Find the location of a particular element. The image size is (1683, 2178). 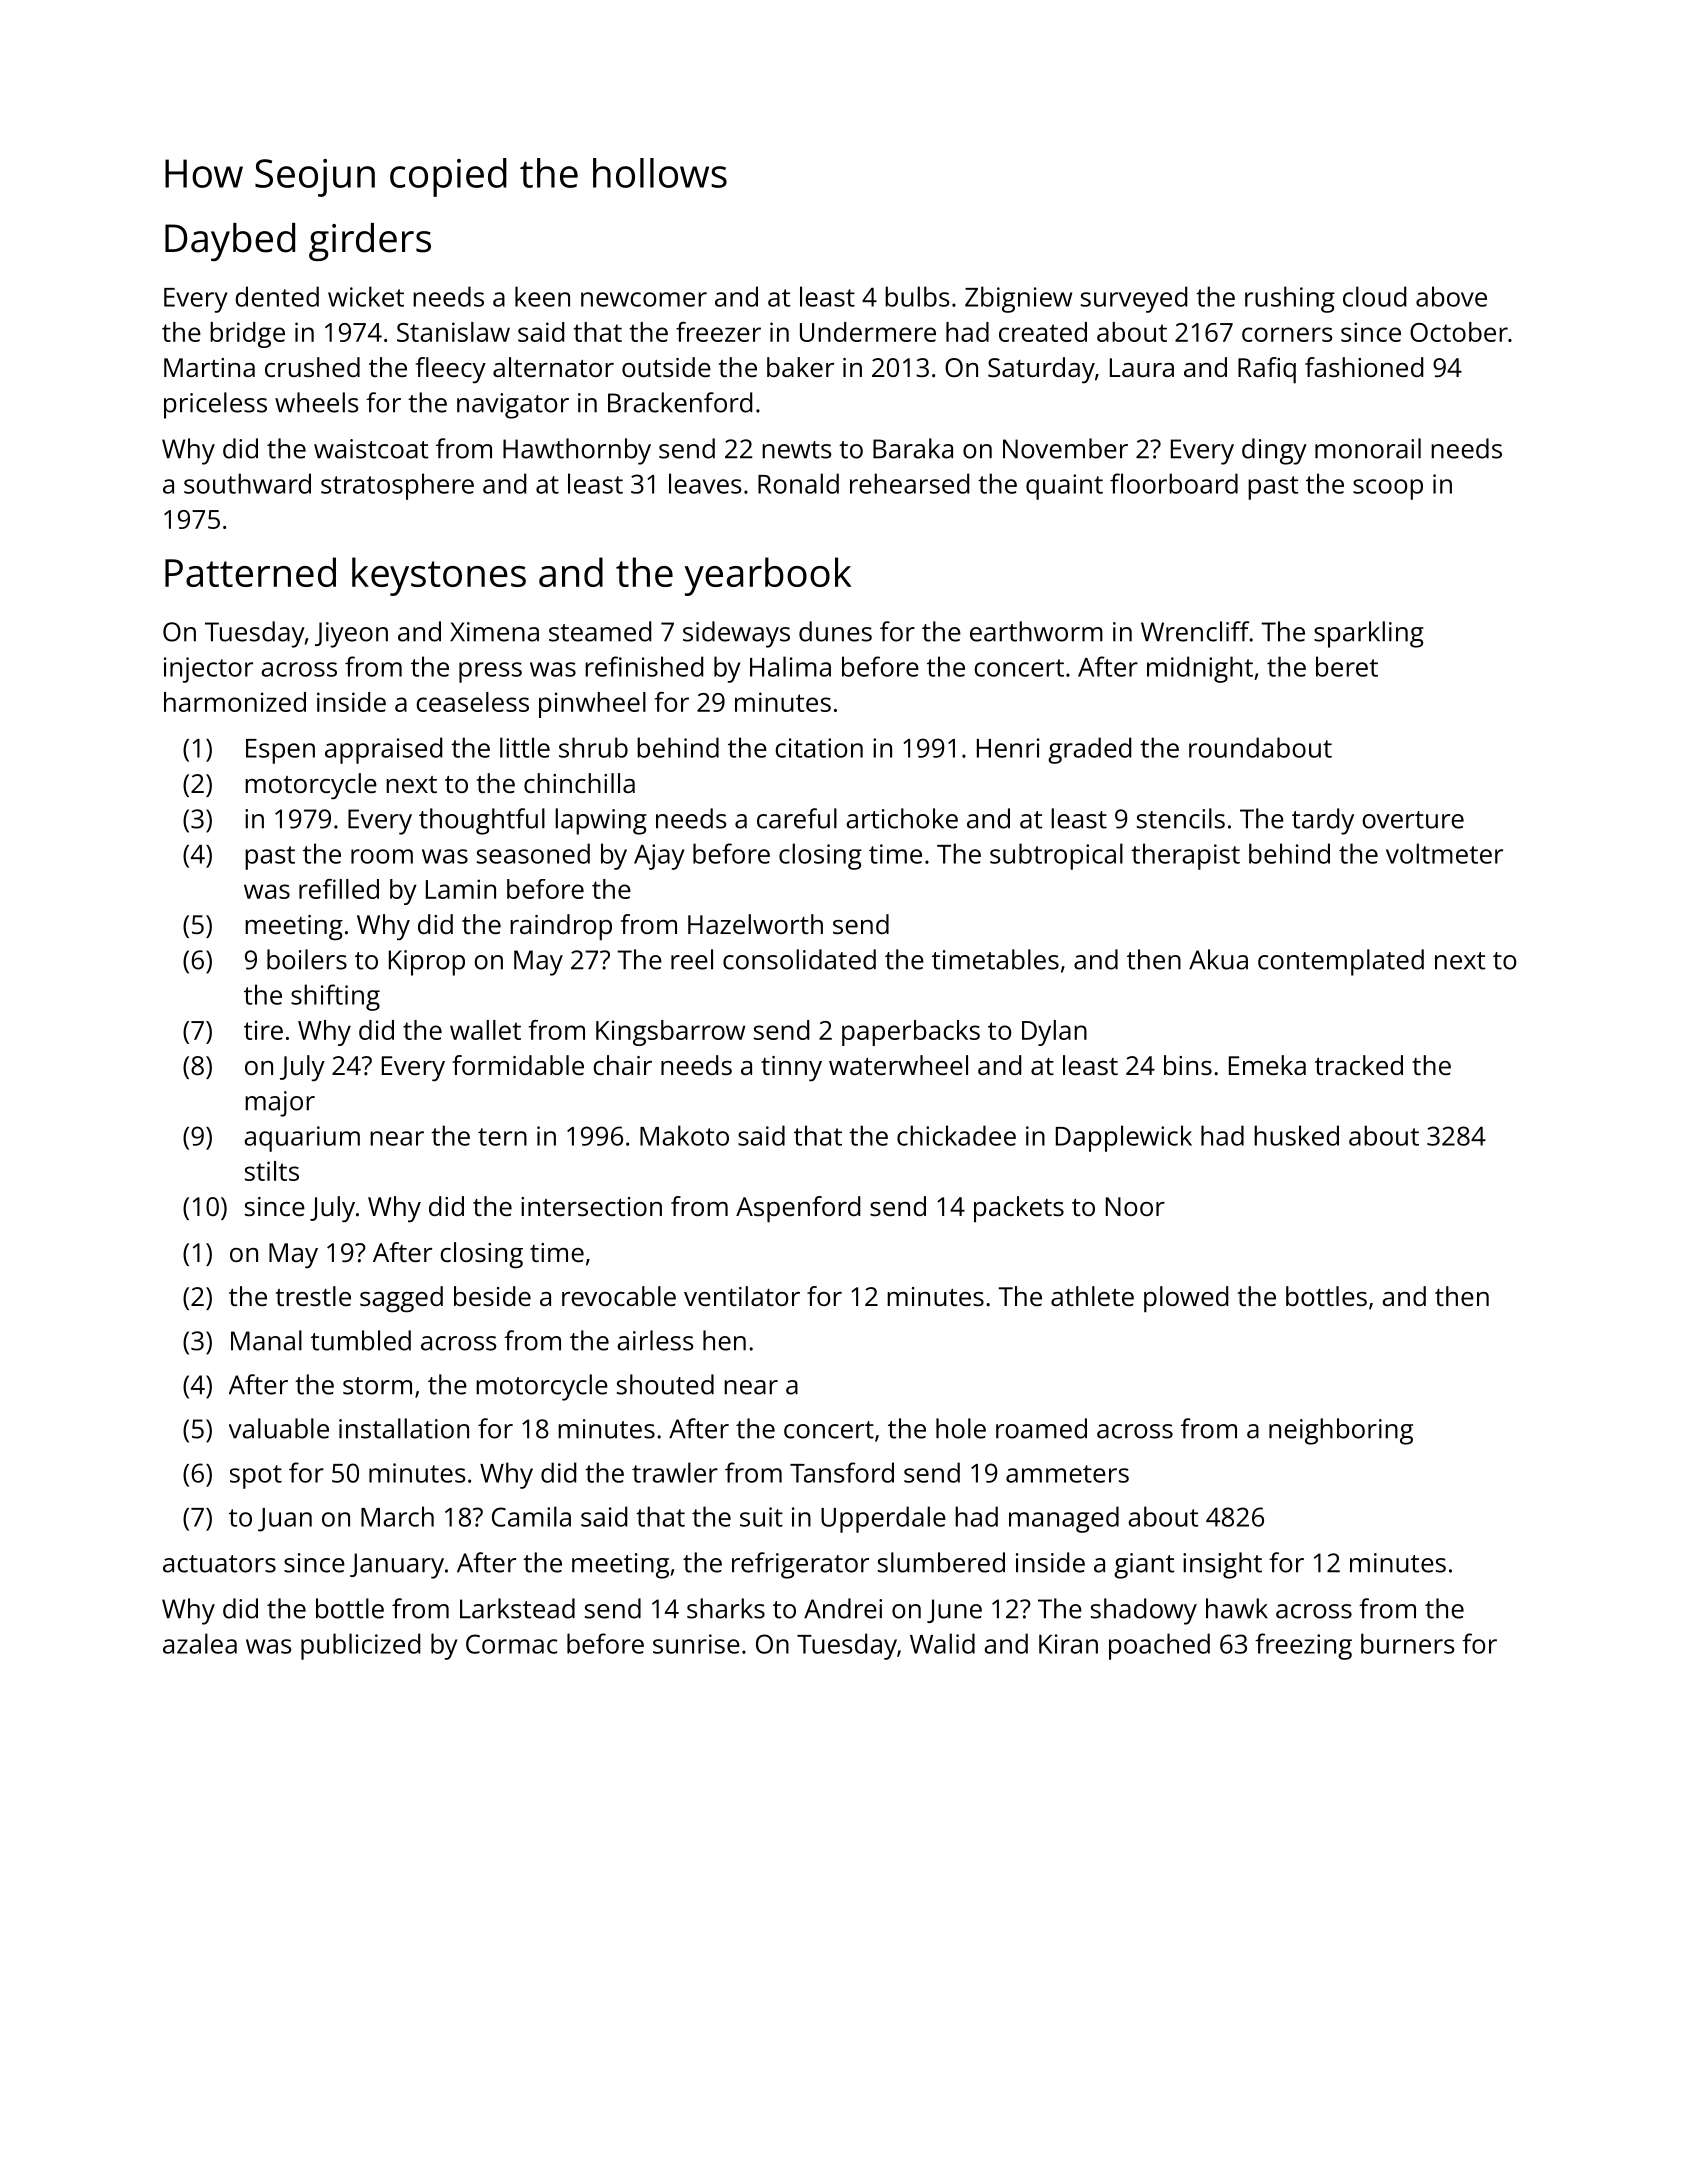

March is located at coordinates (397, 1516).
